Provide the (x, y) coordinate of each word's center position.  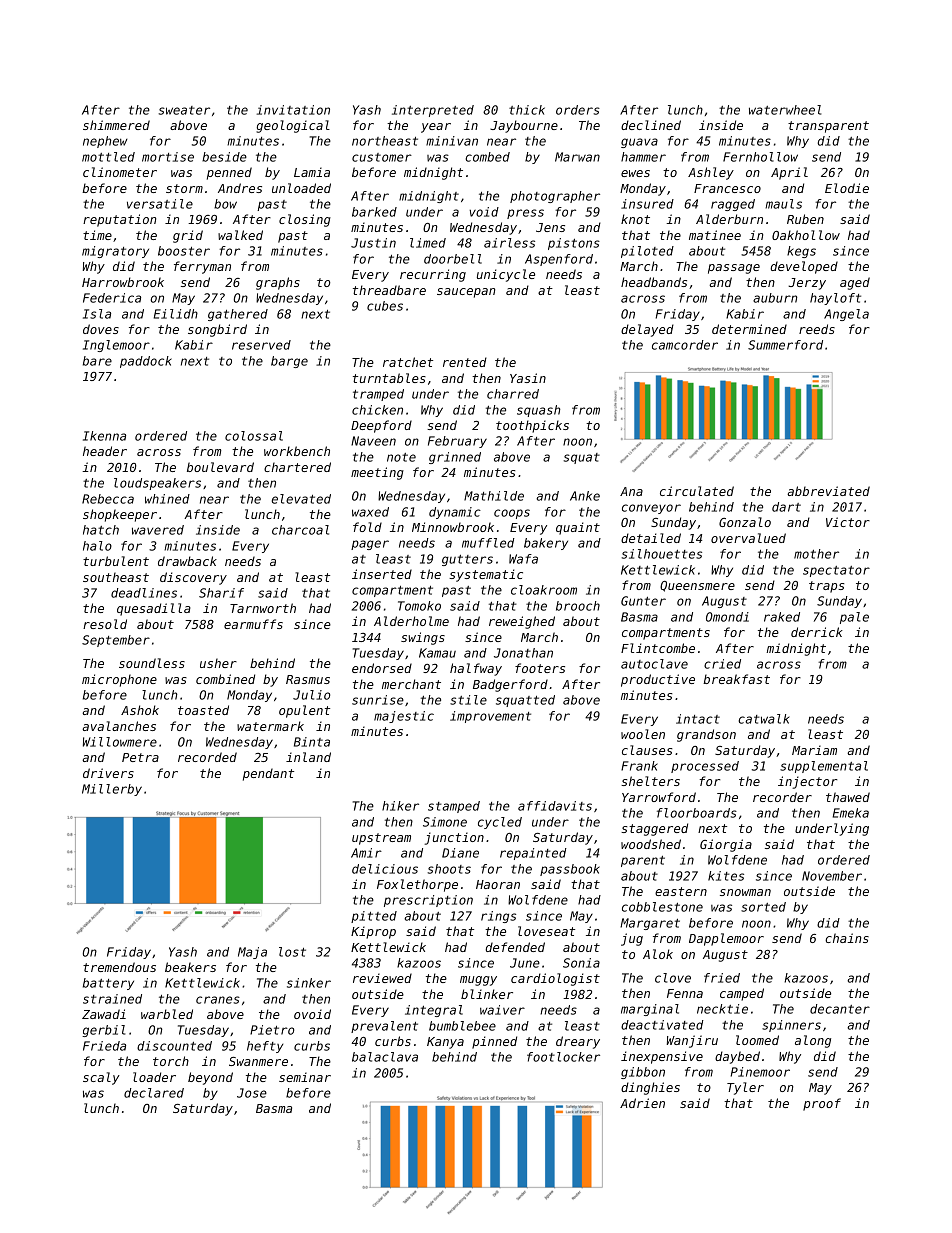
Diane (460, 853)
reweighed (522, 622)
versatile (160, 204)
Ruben (805, 219)
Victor (848, 522)
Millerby (112, 790)
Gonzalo (745, 522)
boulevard (220, 467)
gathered (238, 315)
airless (509, 243)
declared (154, 1093)
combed (487, 157)
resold (105, 624)
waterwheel (785, 110)
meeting (377, 473)
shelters (650, 781)
